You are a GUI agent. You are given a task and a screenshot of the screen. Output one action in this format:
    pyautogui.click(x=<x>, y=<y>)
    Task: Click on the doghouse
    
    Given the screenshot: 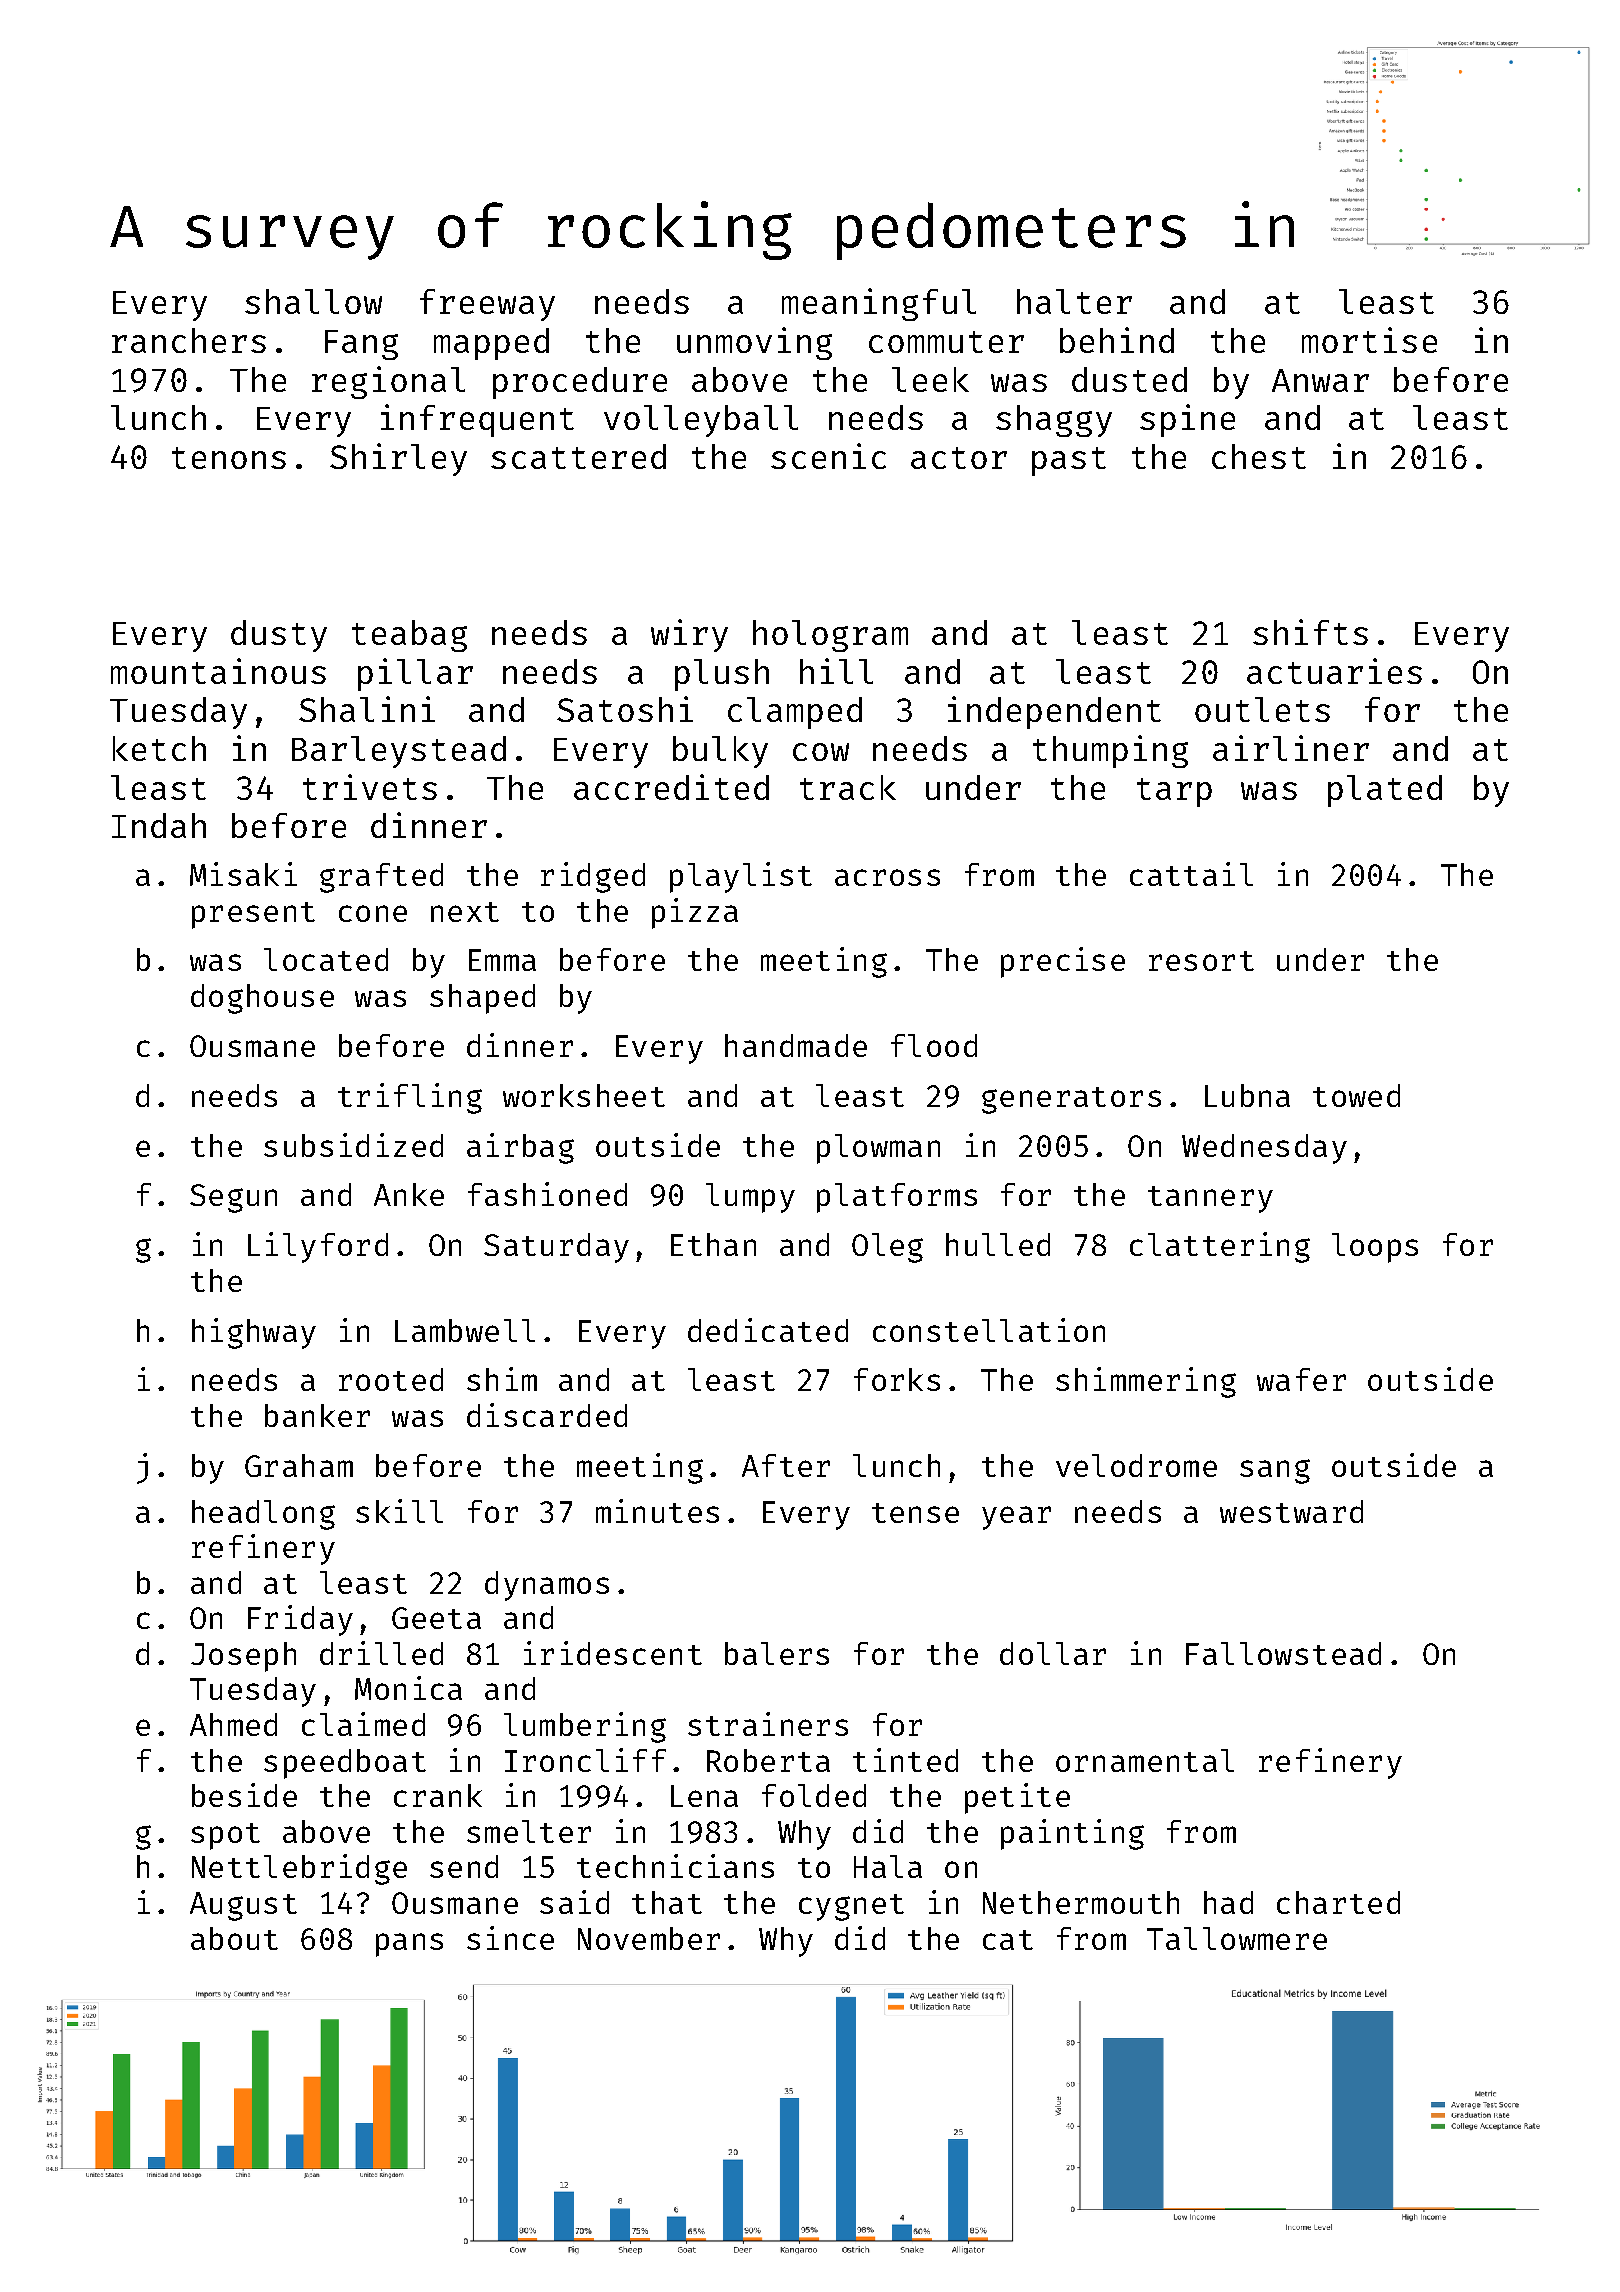 What is the action you would take?
    pyautogui.click(x=262, y=999)
